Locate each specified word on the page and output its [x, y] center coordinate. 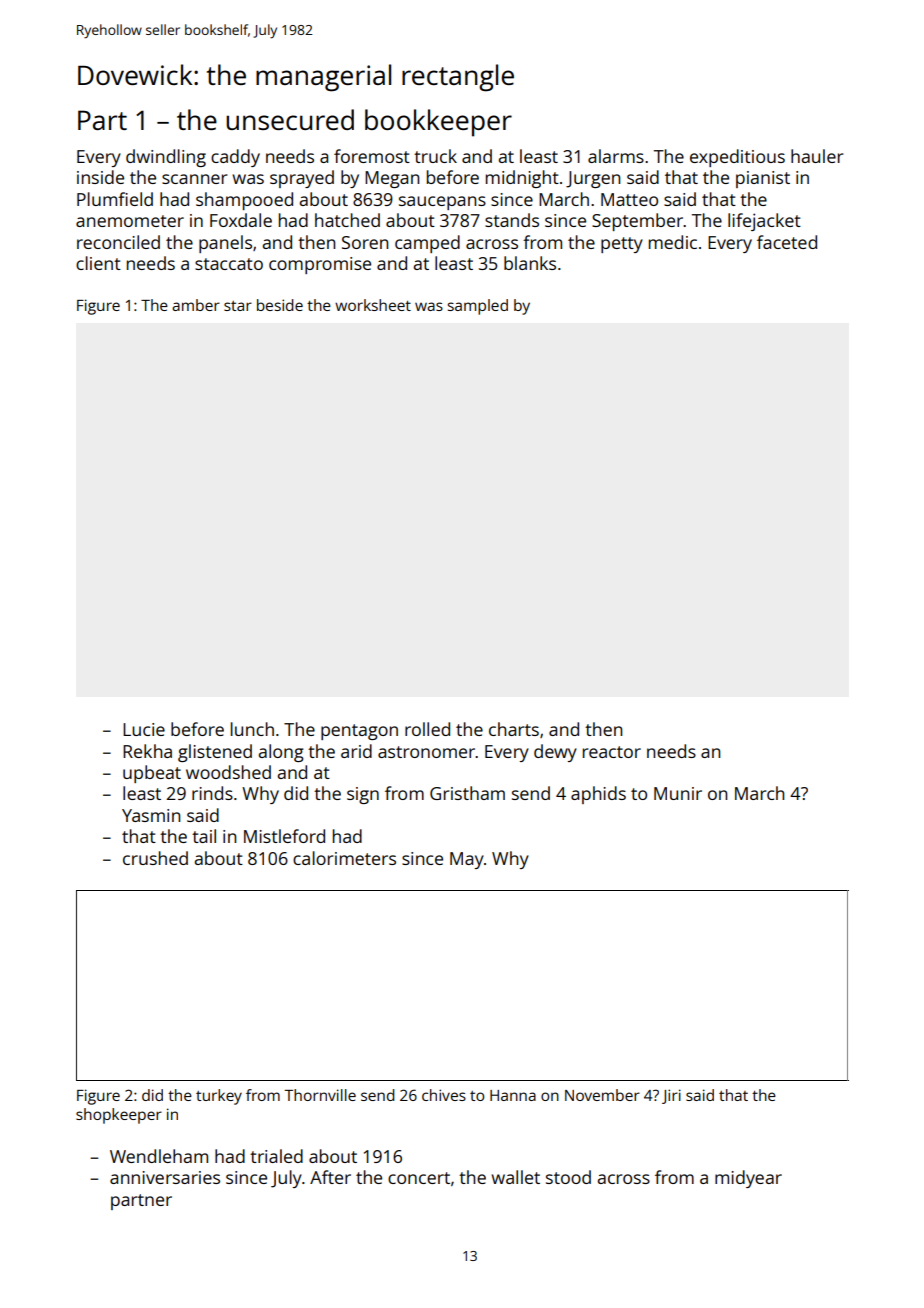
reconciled [118, 242]
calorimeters [344, 858]
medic [673, 242]
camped [427, 244]
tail [204, 836]
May [467, 860]
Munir [678, 793]
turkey [219, 1097]
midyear [748, 1179]
